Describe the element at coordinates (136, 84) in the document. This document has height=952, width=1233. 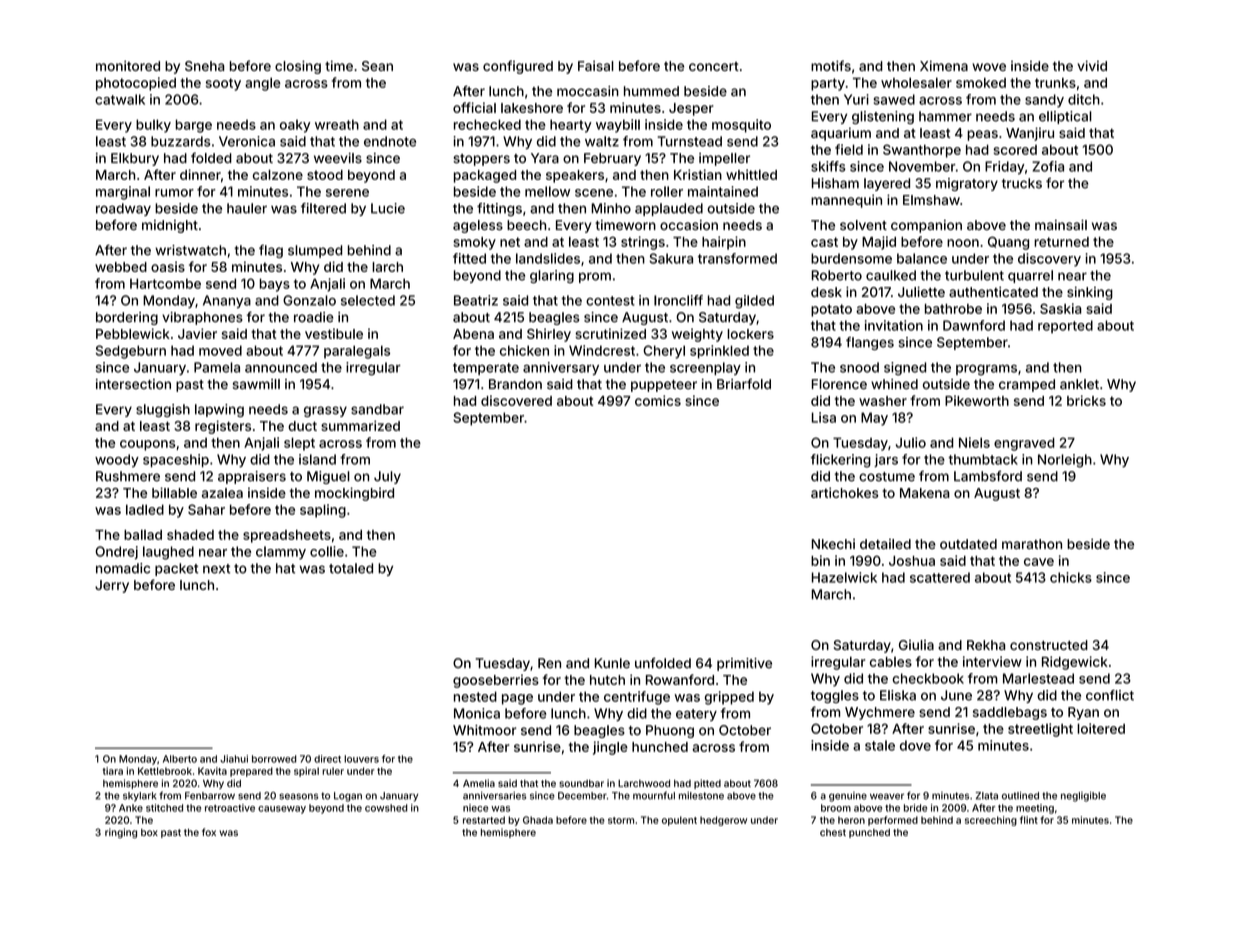
I see `photocopied` at that location.
